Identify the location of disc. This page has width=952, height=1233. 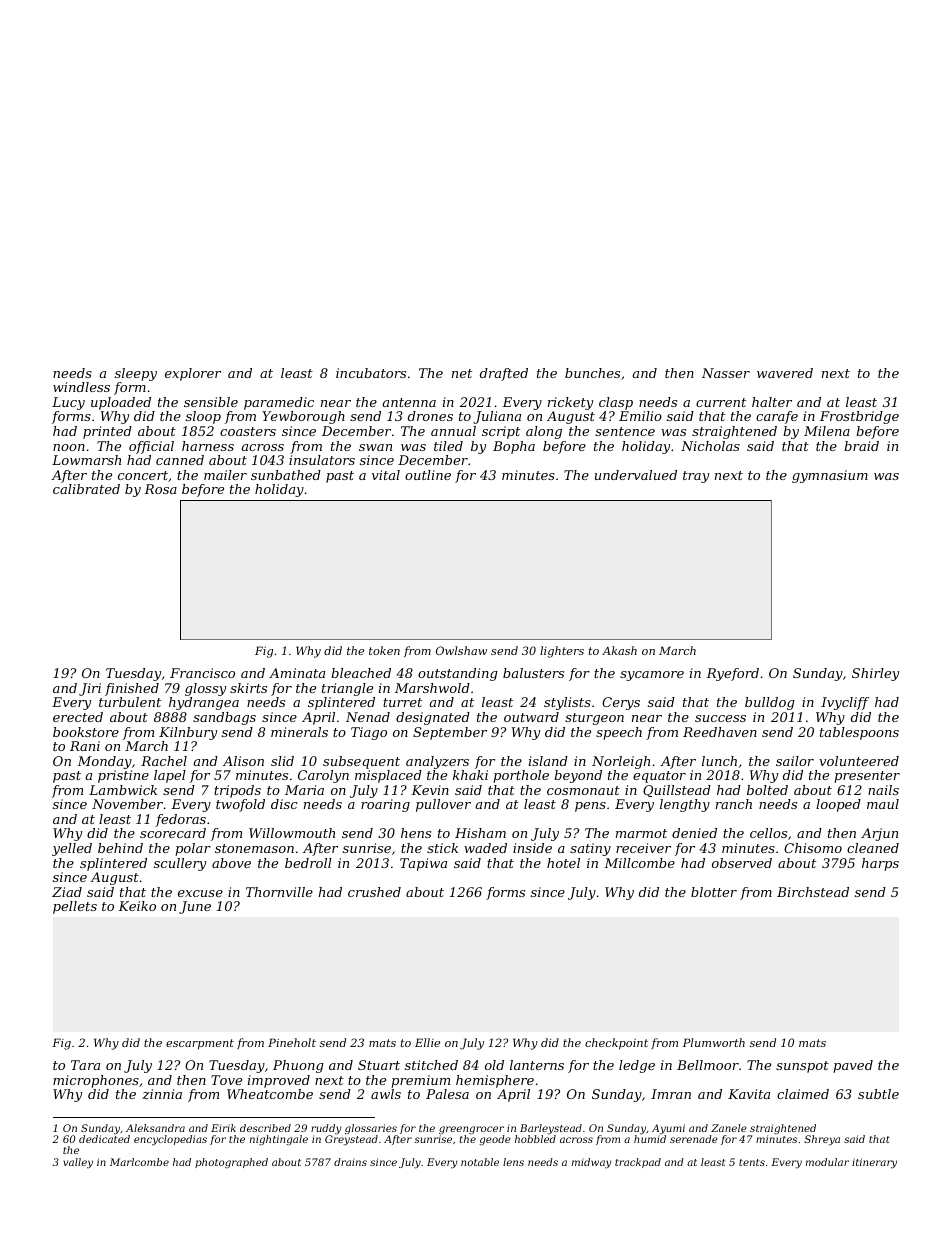
(284, 804).
